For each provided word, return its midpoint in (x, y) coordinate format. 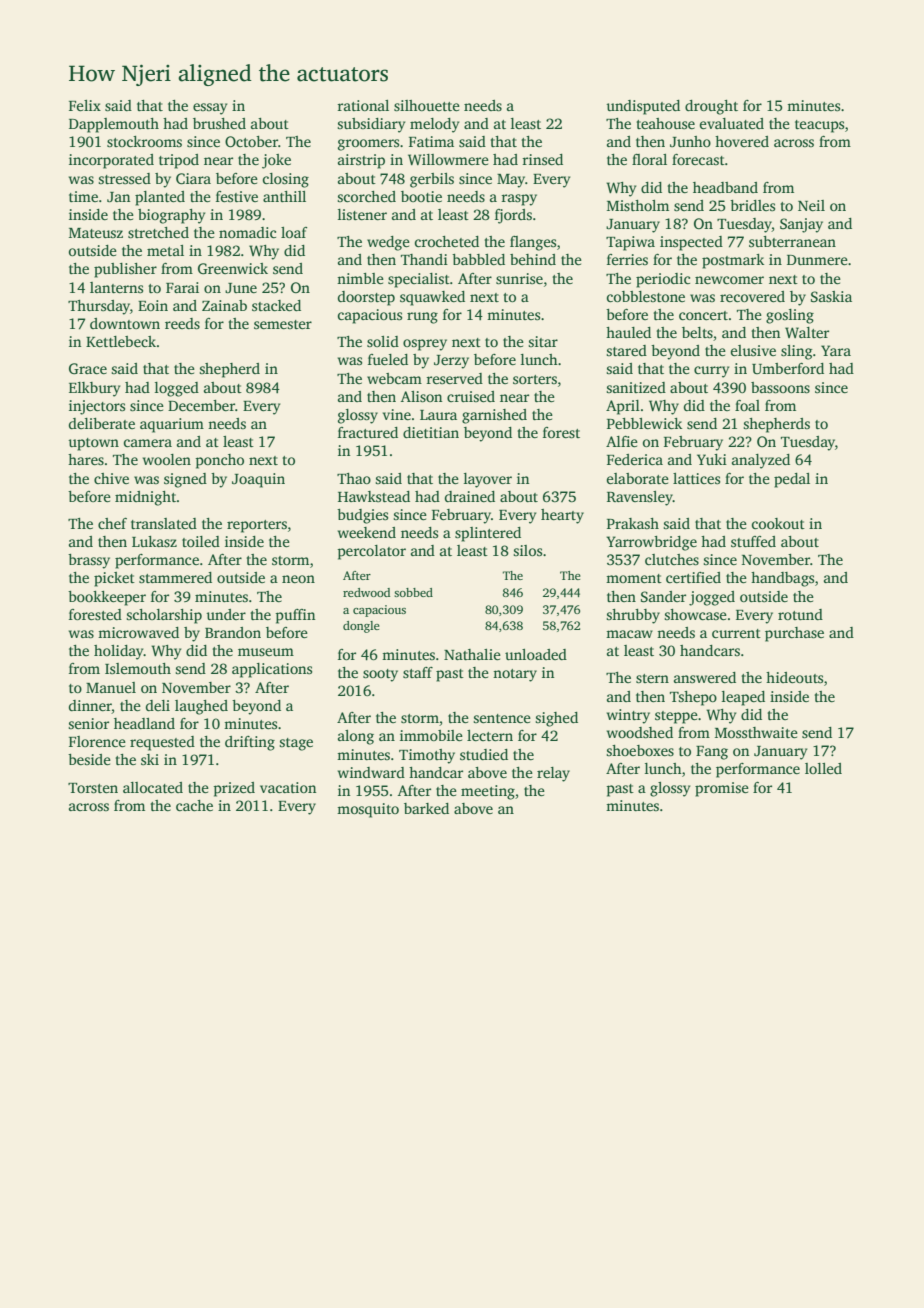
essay (210, 109)
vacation (288, 787)
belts (697, 332)
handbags (782, 579)
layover (488, 480)
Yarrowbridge (651, 543)
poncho (220, 461)
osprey (425, 345)
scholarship (164, 616)
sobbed (413, 592)
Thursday (99, 307)
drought (711, 107)
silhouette (427, 105)
